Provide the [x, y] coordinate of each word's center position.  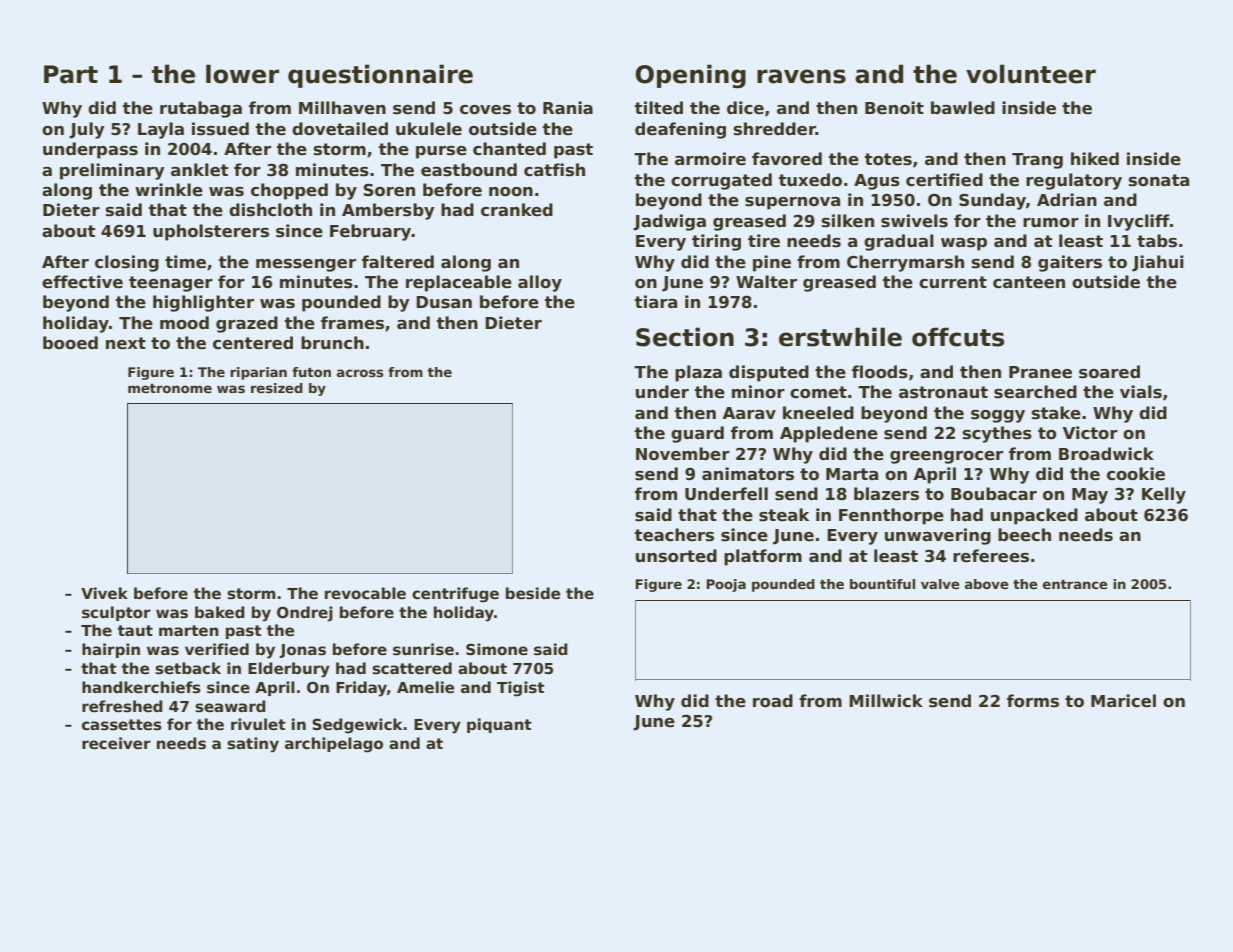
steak [784, 515]
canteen [1029, 282]
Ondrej [305, 614]
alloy [540, 283]
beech [1024, 535]
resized [277, 388]
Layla [161, 130]
